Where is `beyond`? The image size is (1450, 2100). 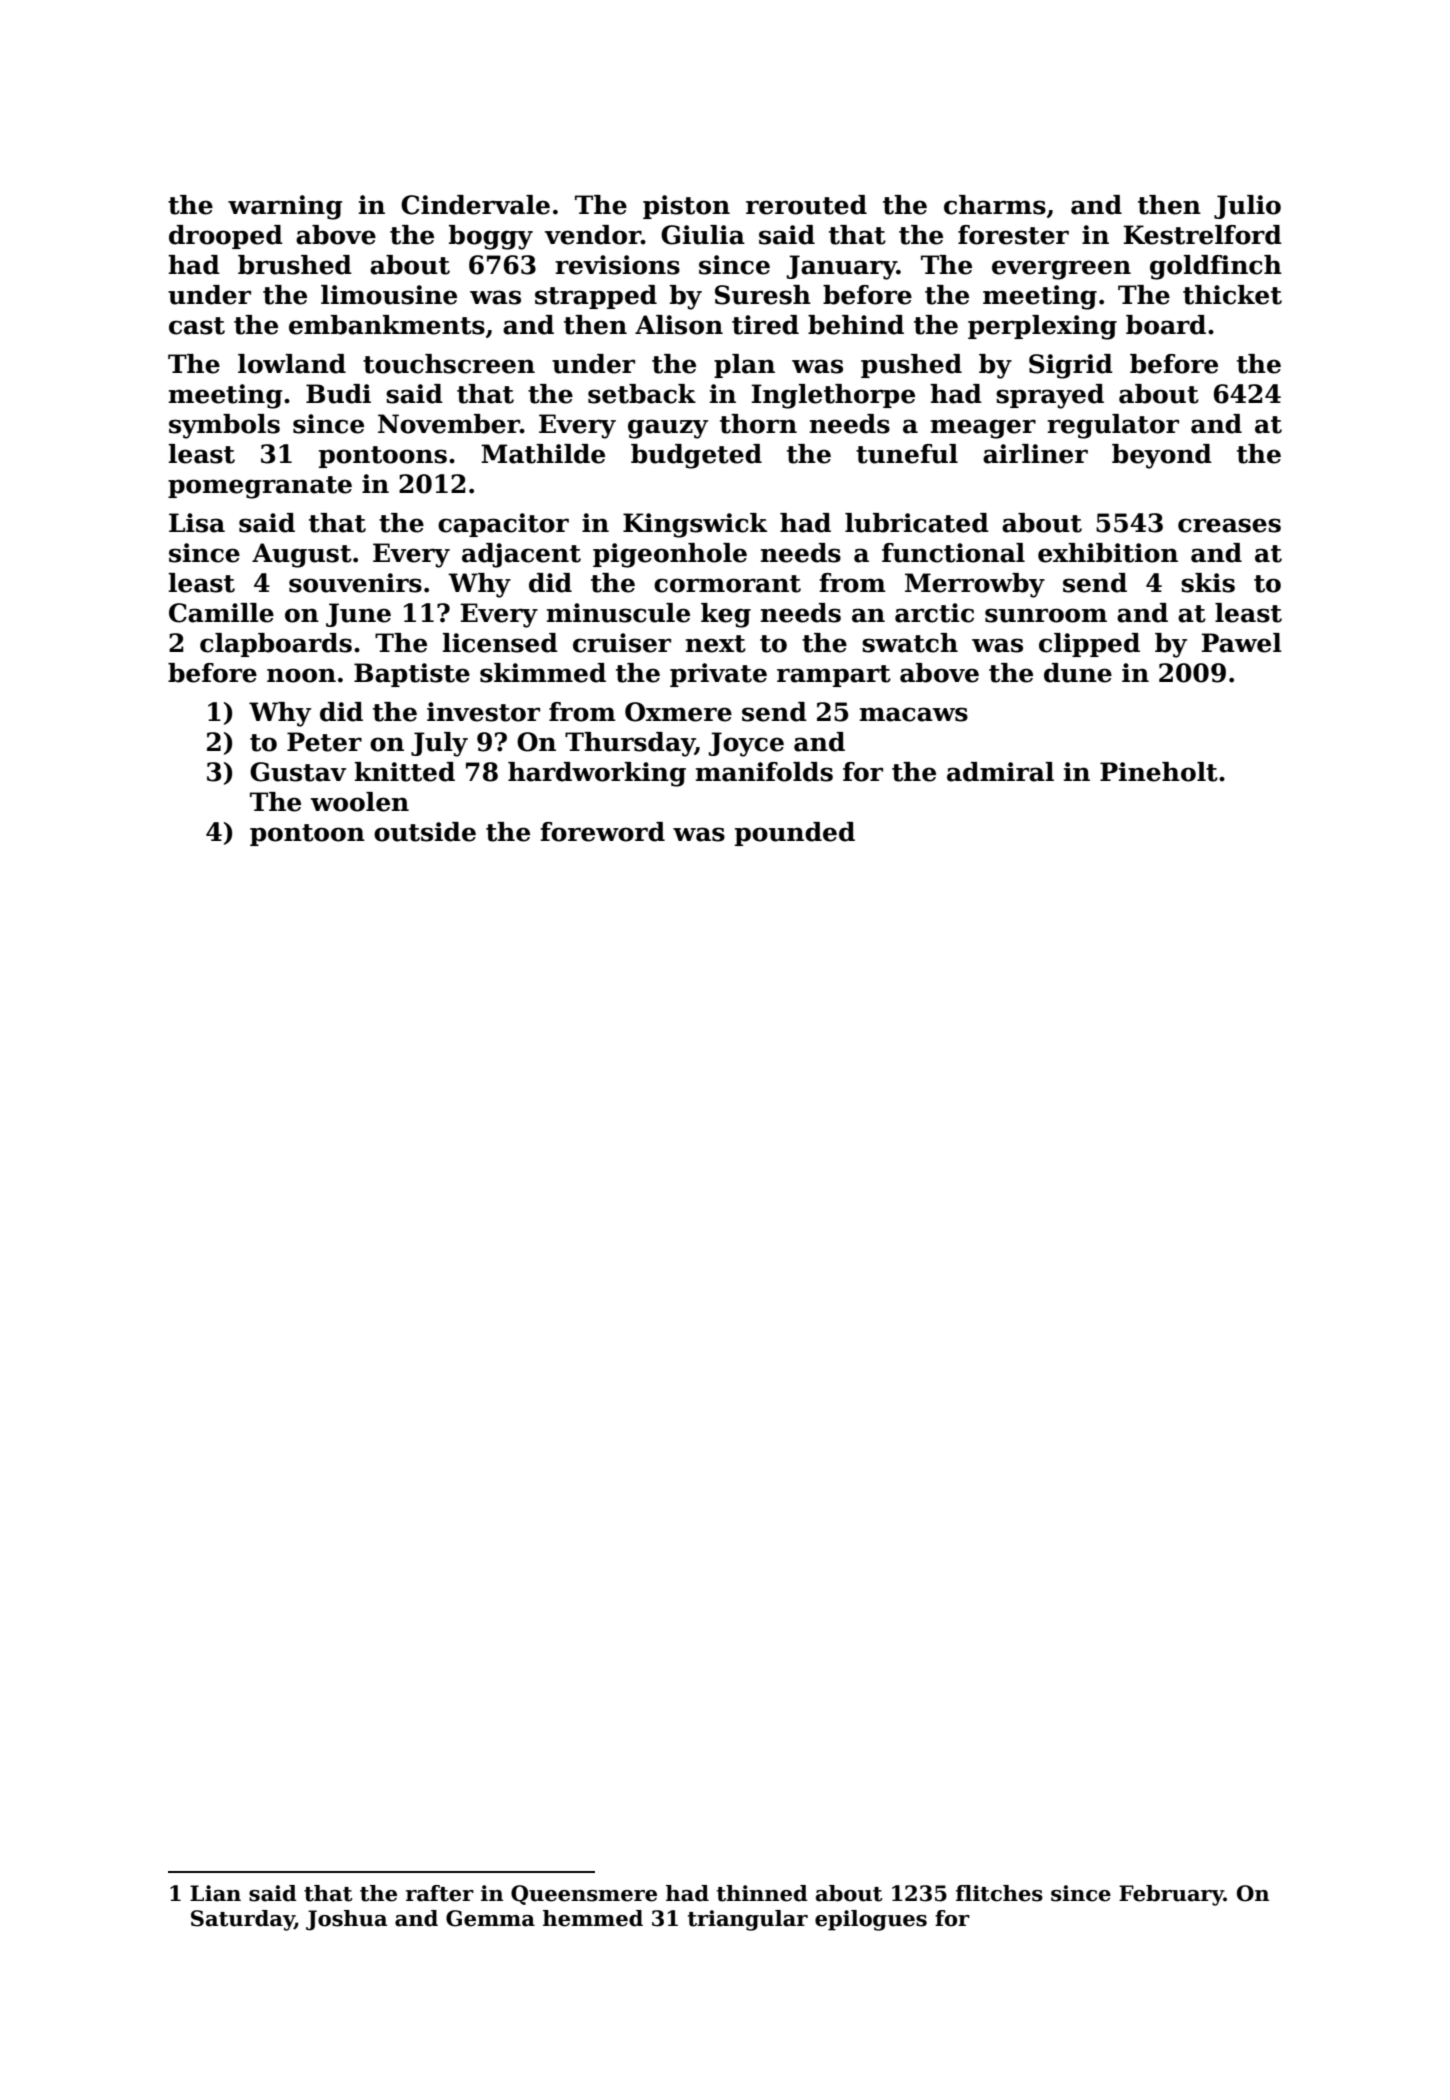 beyond is located at coordinates (1162, 456).
